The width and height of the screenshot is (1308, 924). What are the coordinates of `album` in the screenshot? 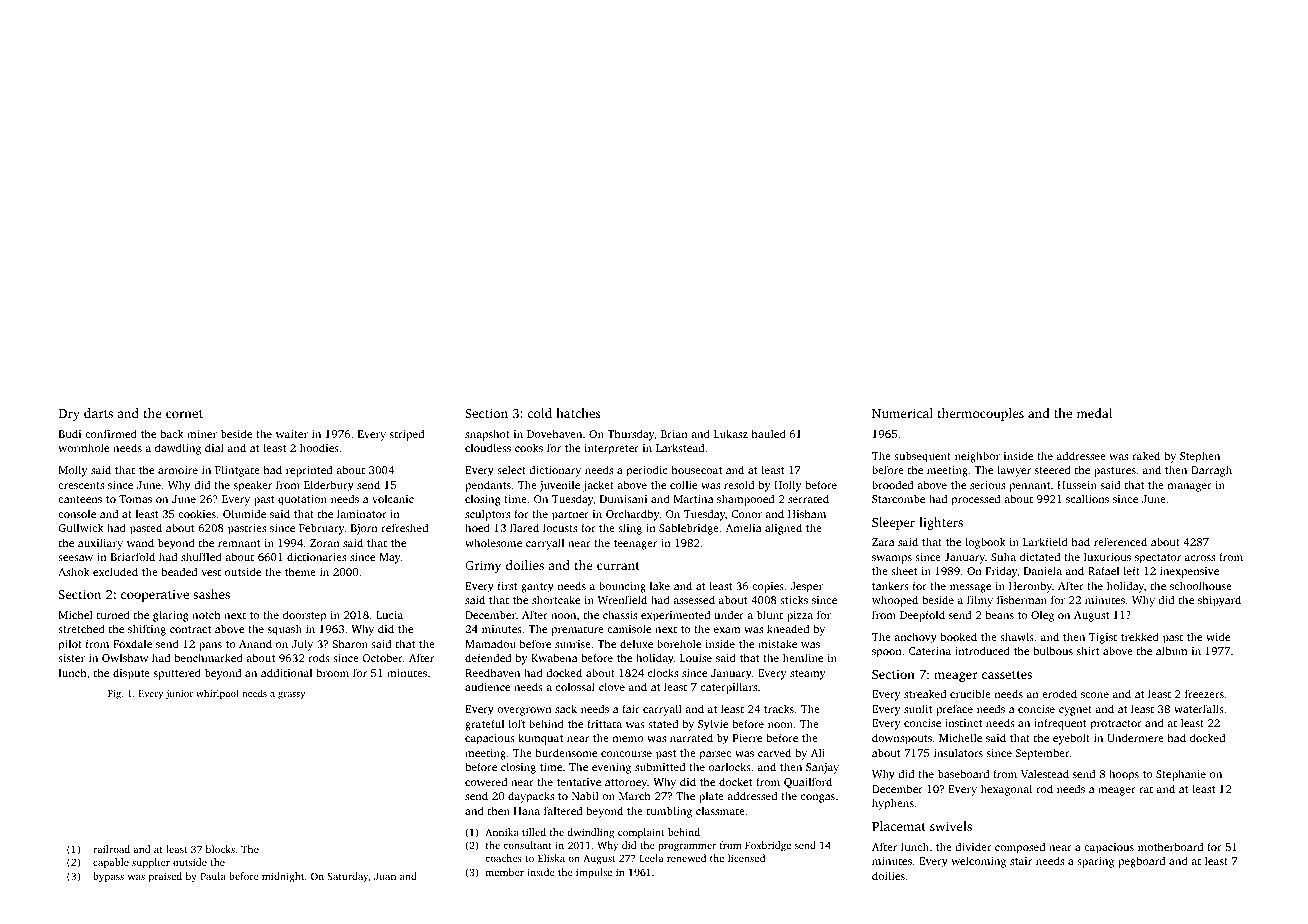 It's located at (1172, 650).
